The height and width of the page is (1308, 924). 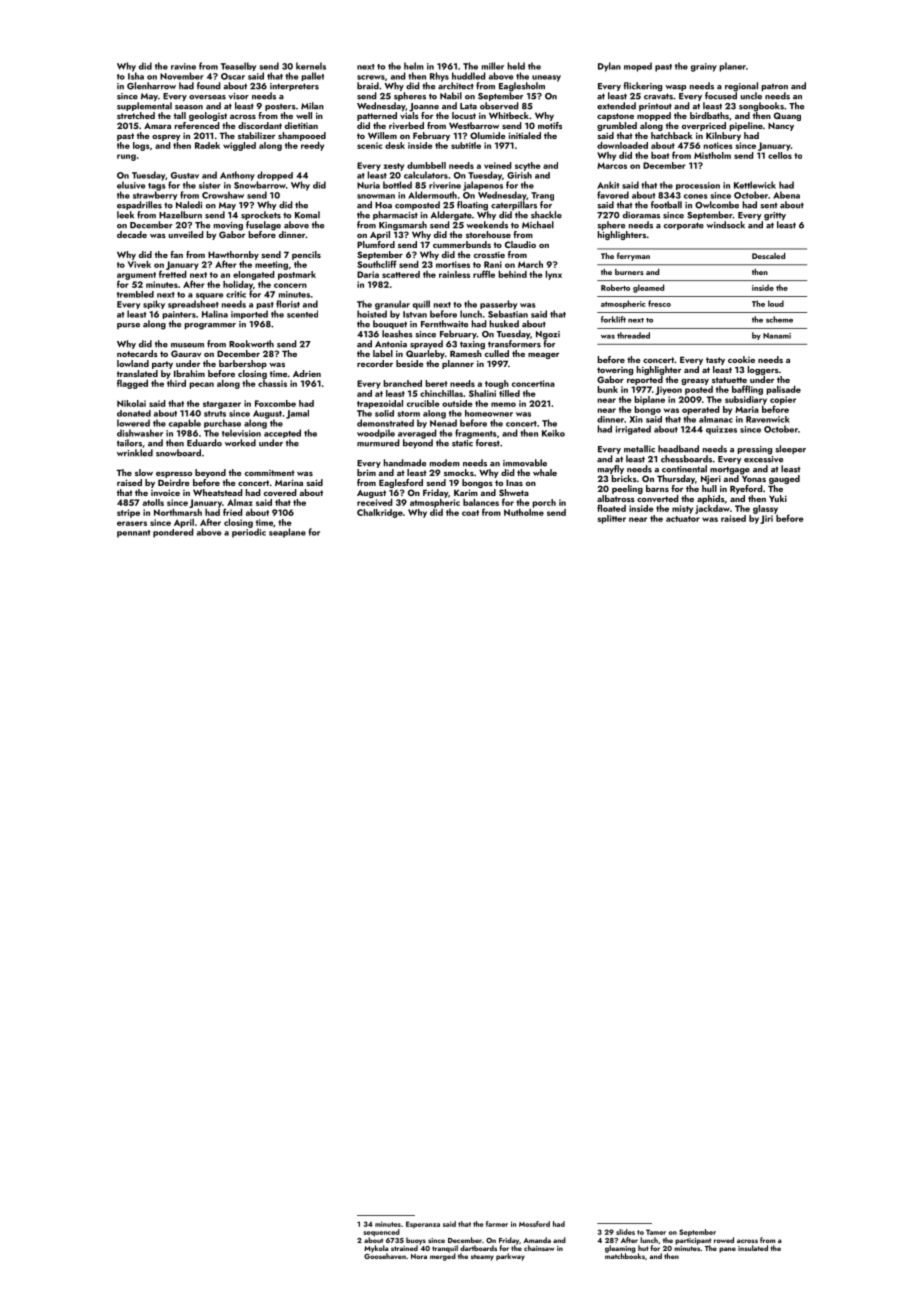 What do you see at coordinates (524, 512) in the page?
I see `Nutholme` at bounding box center [524, 512].
